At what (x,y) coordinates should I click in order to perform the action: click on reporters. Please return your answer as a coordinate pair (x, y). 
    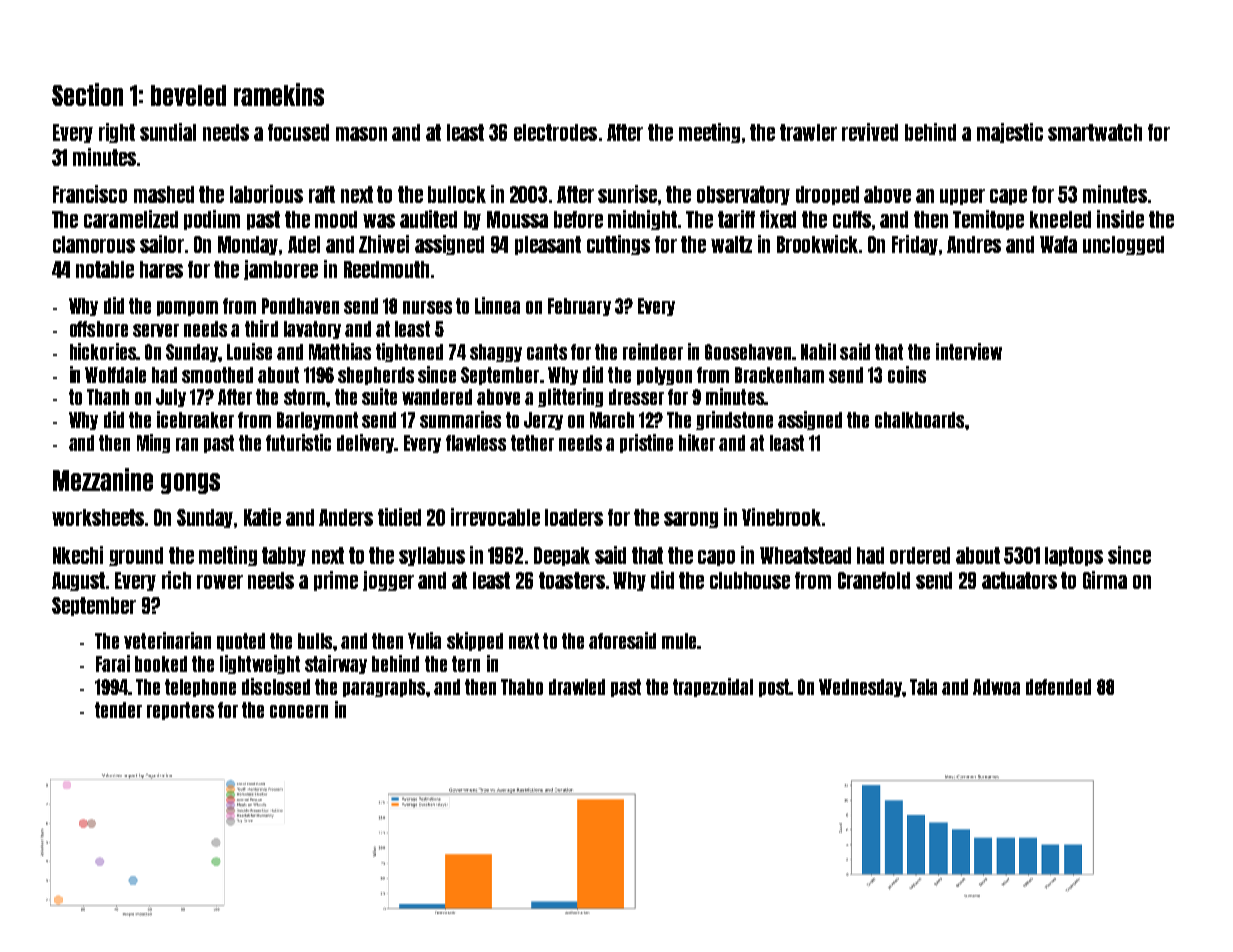
    Looking at the image, I should click on (180, 711).
